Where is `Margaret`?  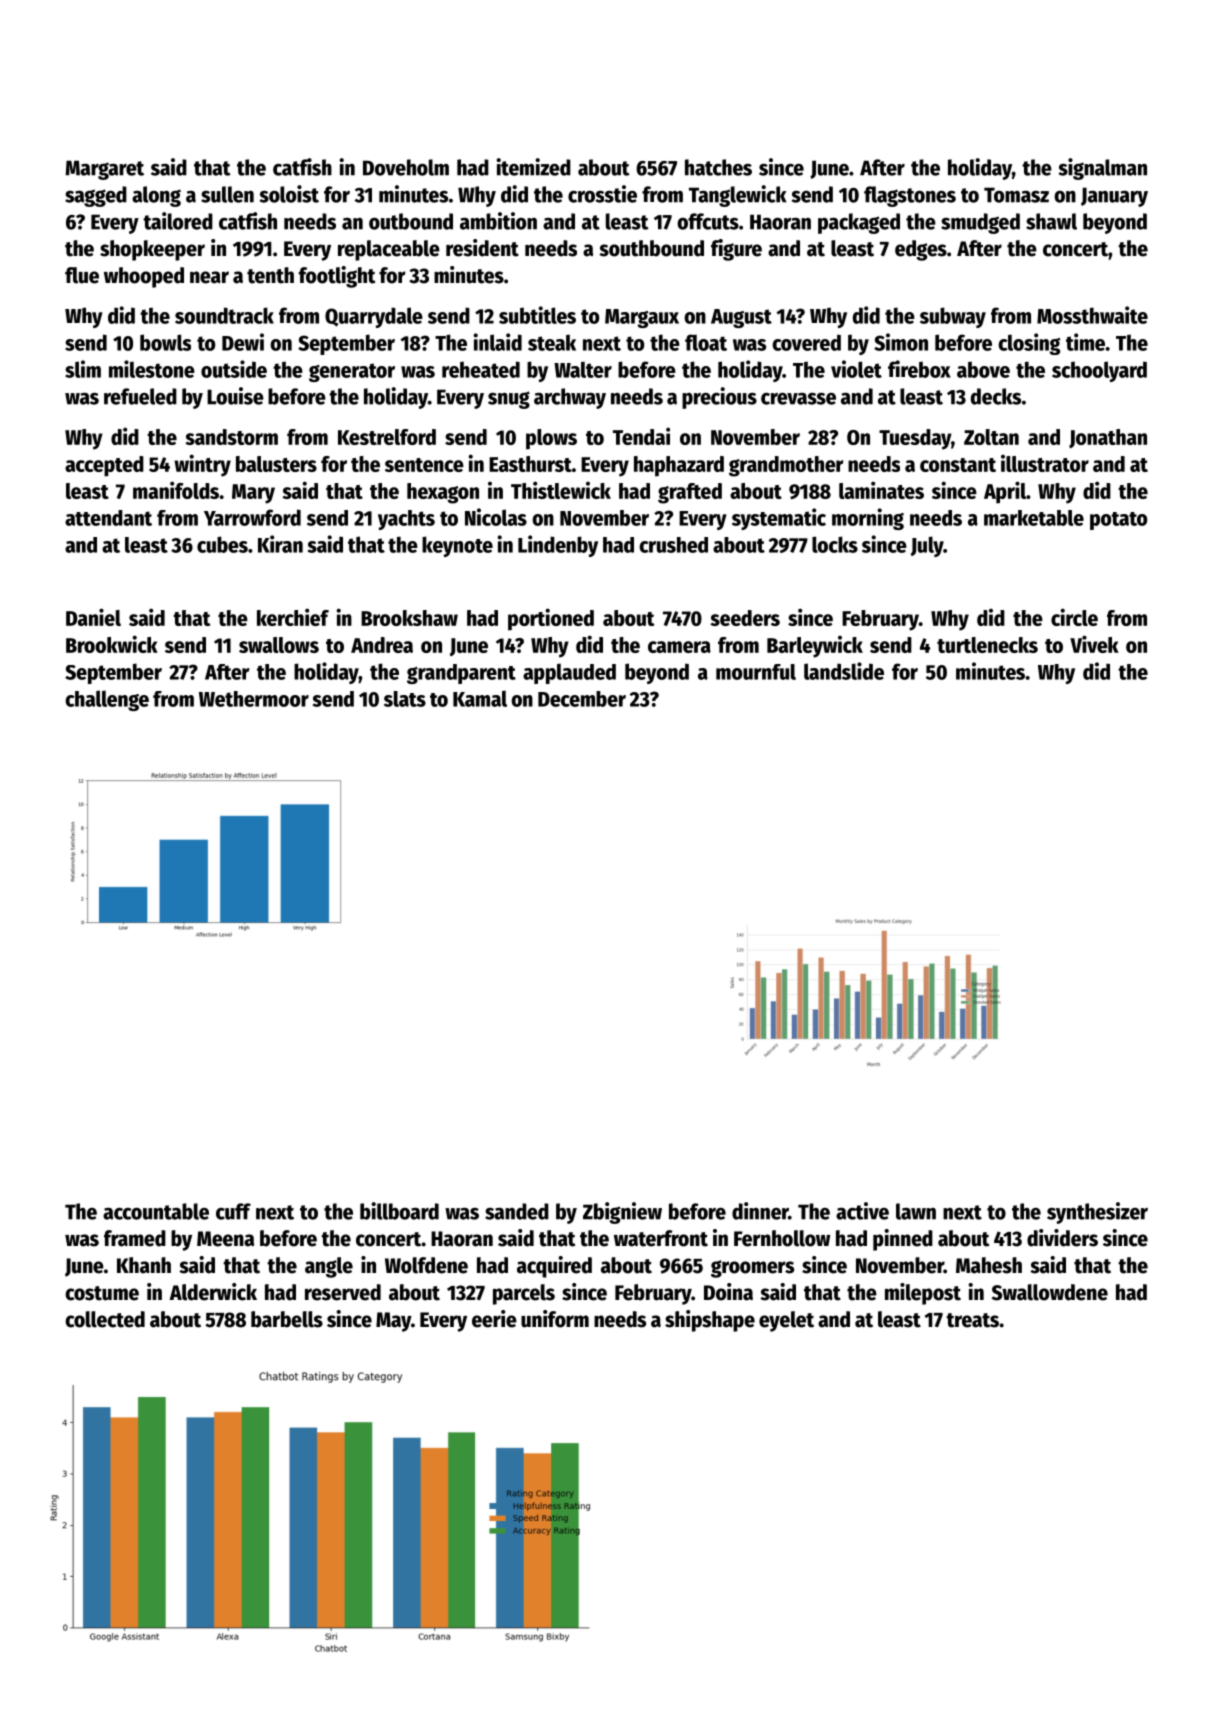
Margaret is located at coordinates (104, 170).
